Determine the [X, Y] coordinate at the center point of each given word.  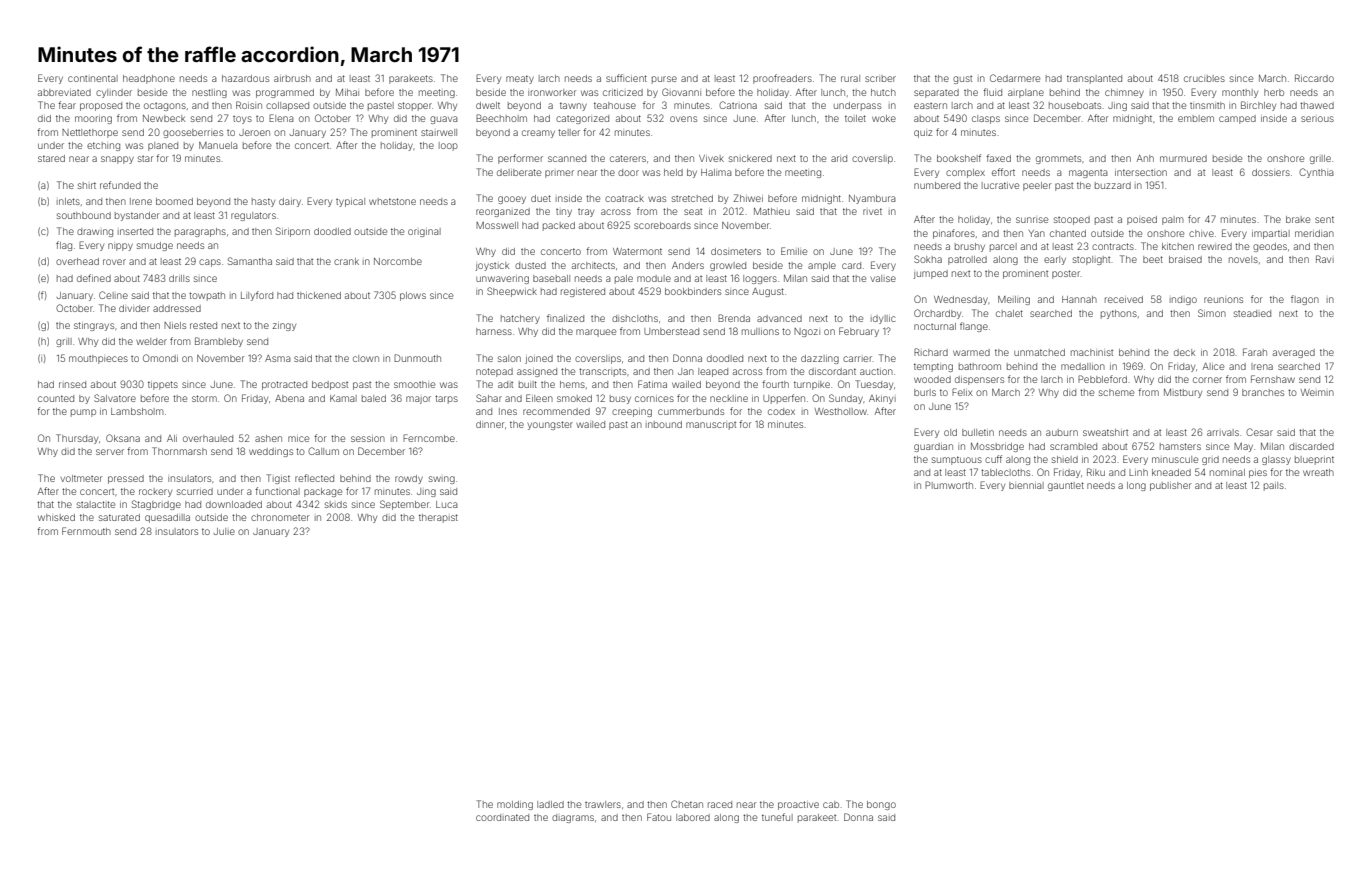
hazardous [245, 78]
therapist [438, 518]
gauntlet [1066, 486]
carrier [857, 359]
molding [515, 805]
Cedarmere [1015, 78]
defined [94, 278]
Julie [224, 531]
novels [1243, 259]
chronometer [280, 517]
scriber [880, 78]
